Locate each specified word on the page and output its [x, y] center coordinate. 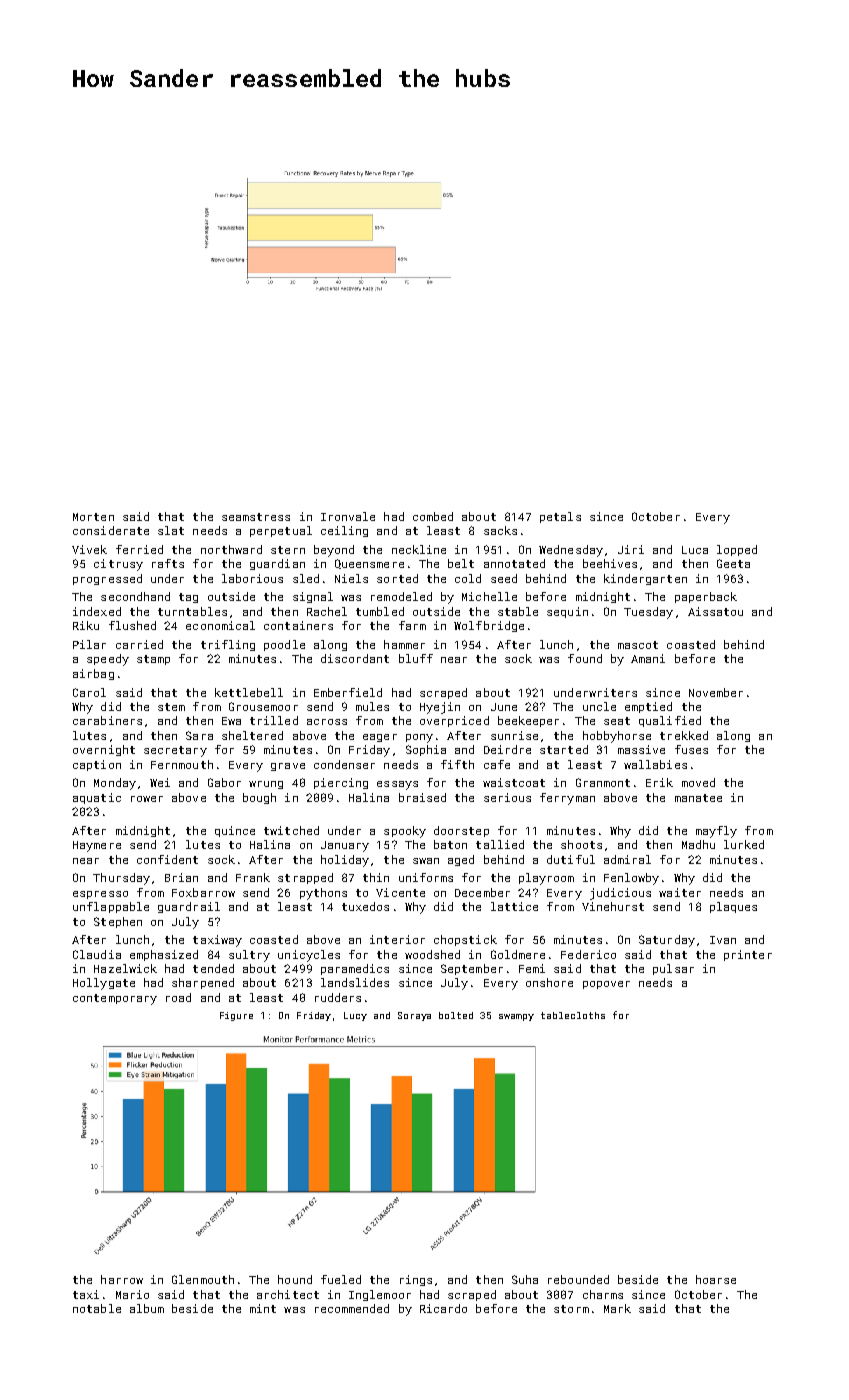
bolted [456, 1015]
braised [422, 797]
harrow [122, 1279]
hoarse [716, 1279]
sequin [567, 612]
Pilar [89, 644]
